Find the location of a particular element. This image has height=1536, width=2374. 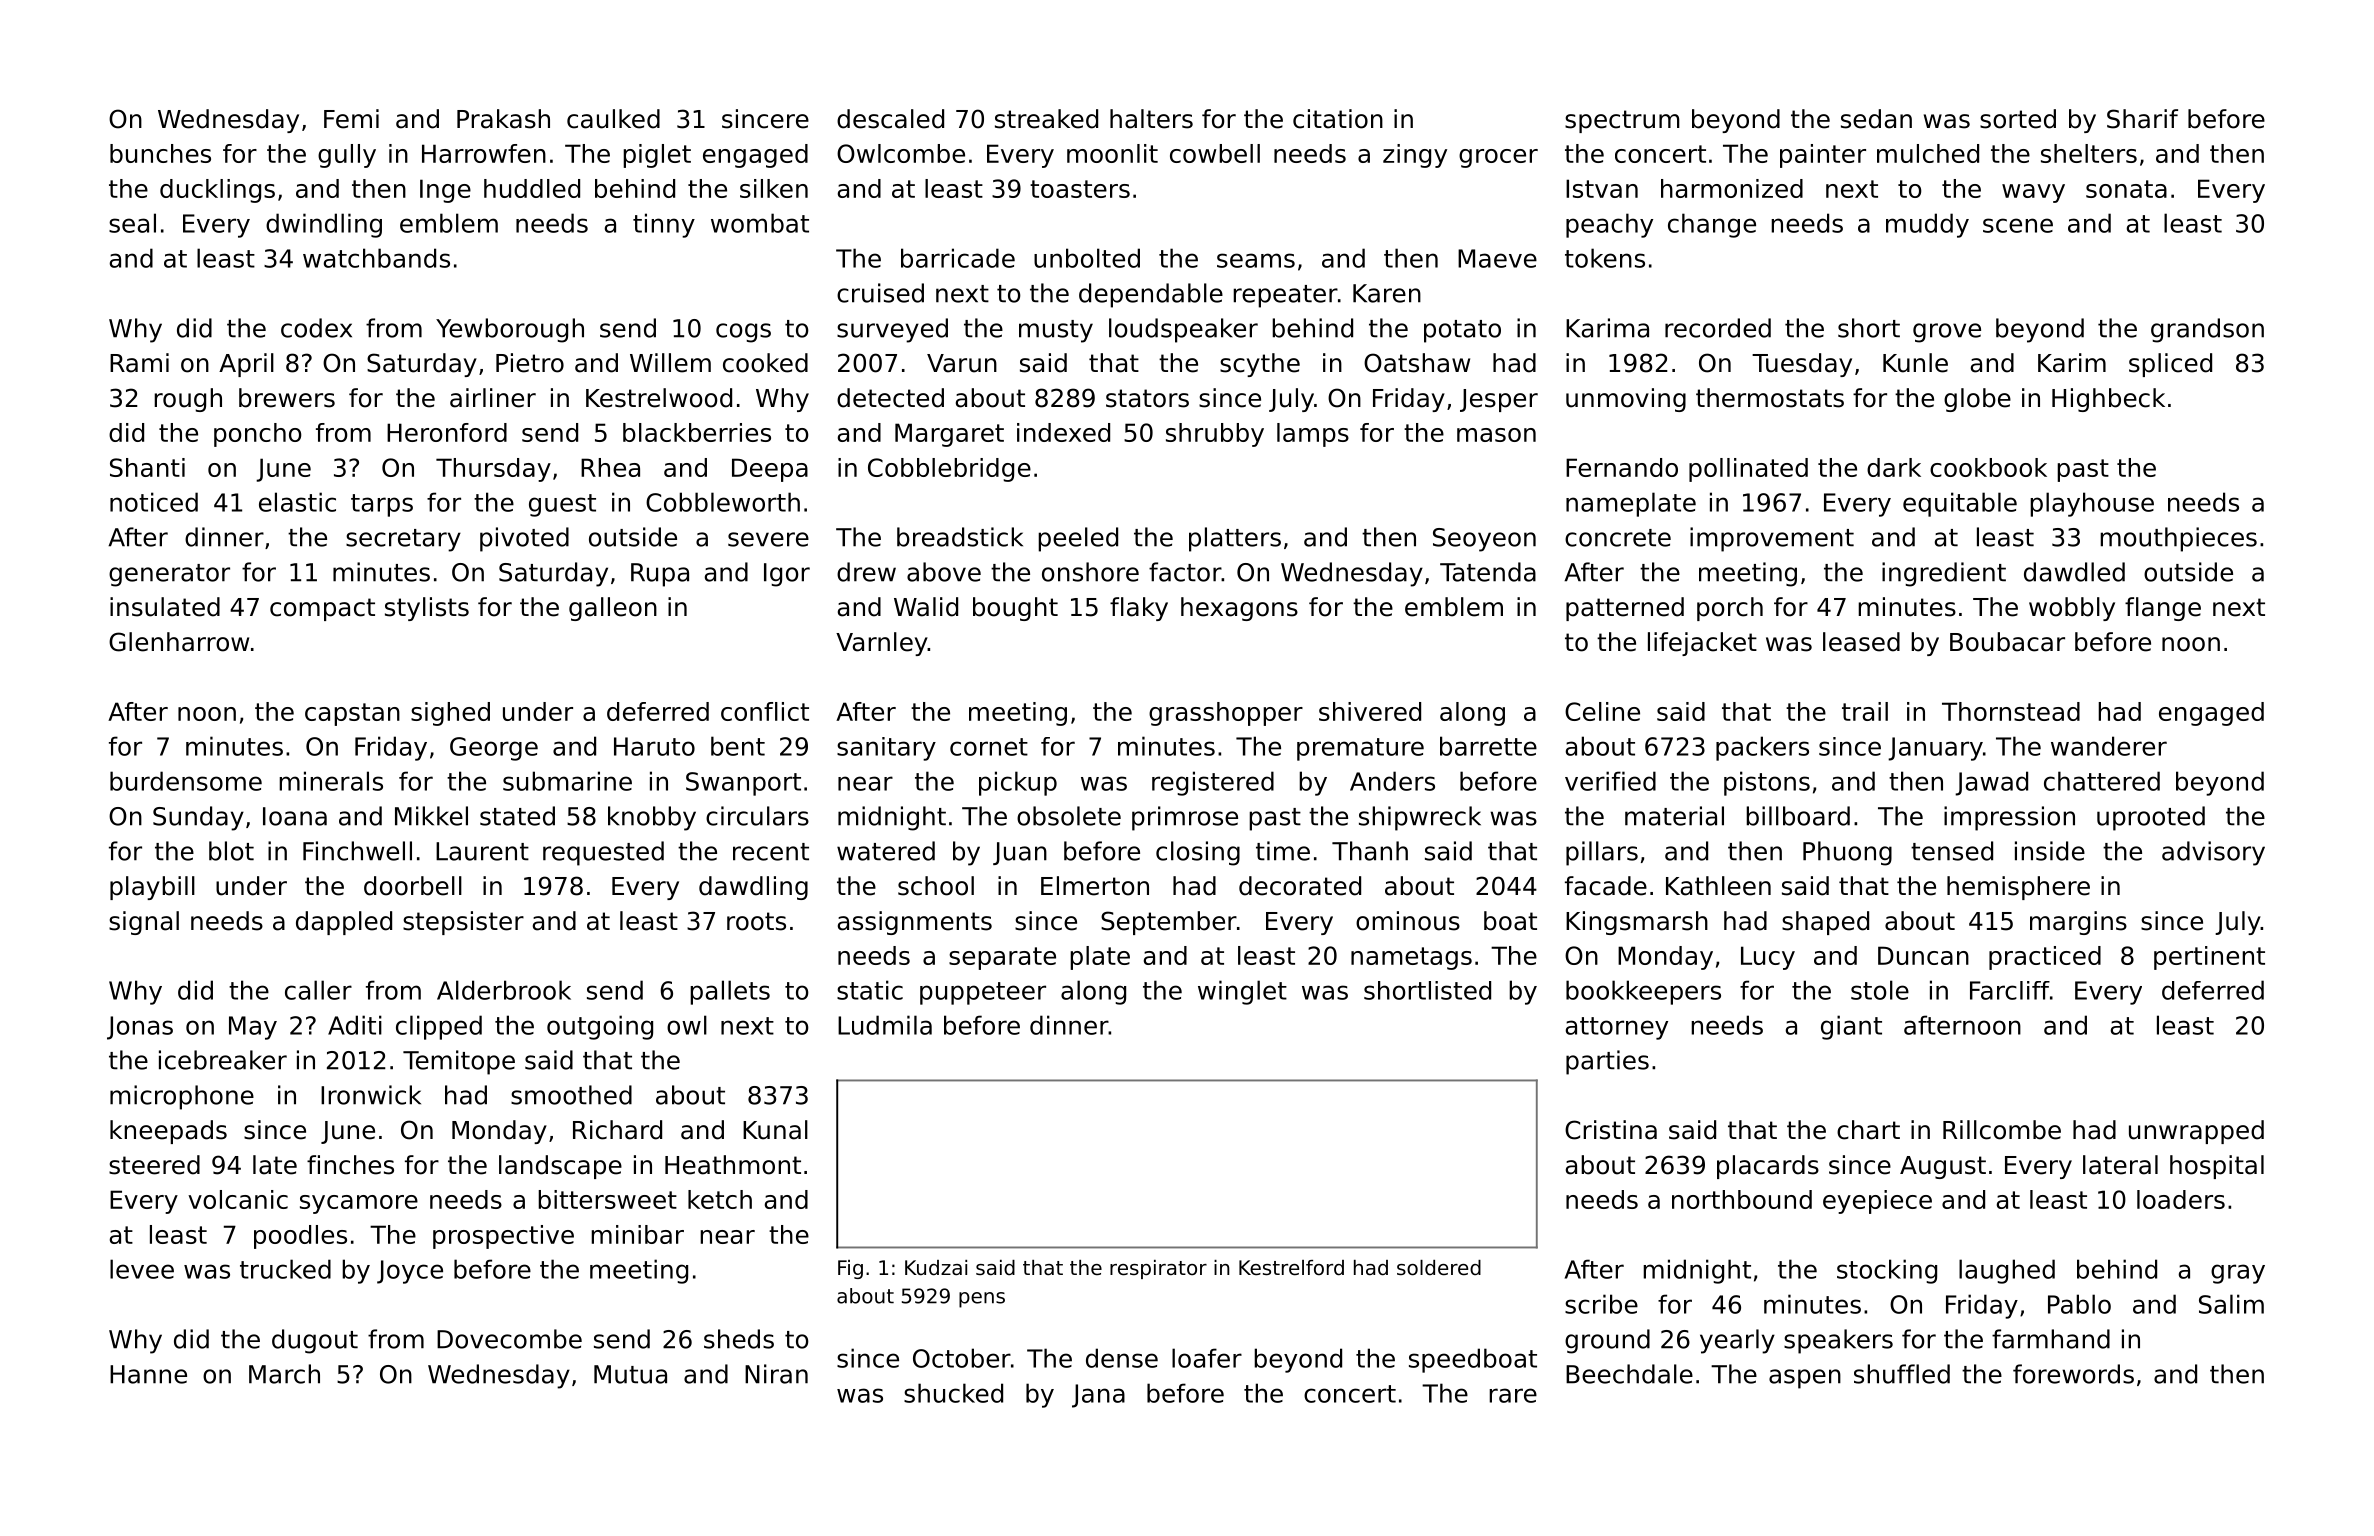

Oatshaw is located at coordinates (1417, 363).
